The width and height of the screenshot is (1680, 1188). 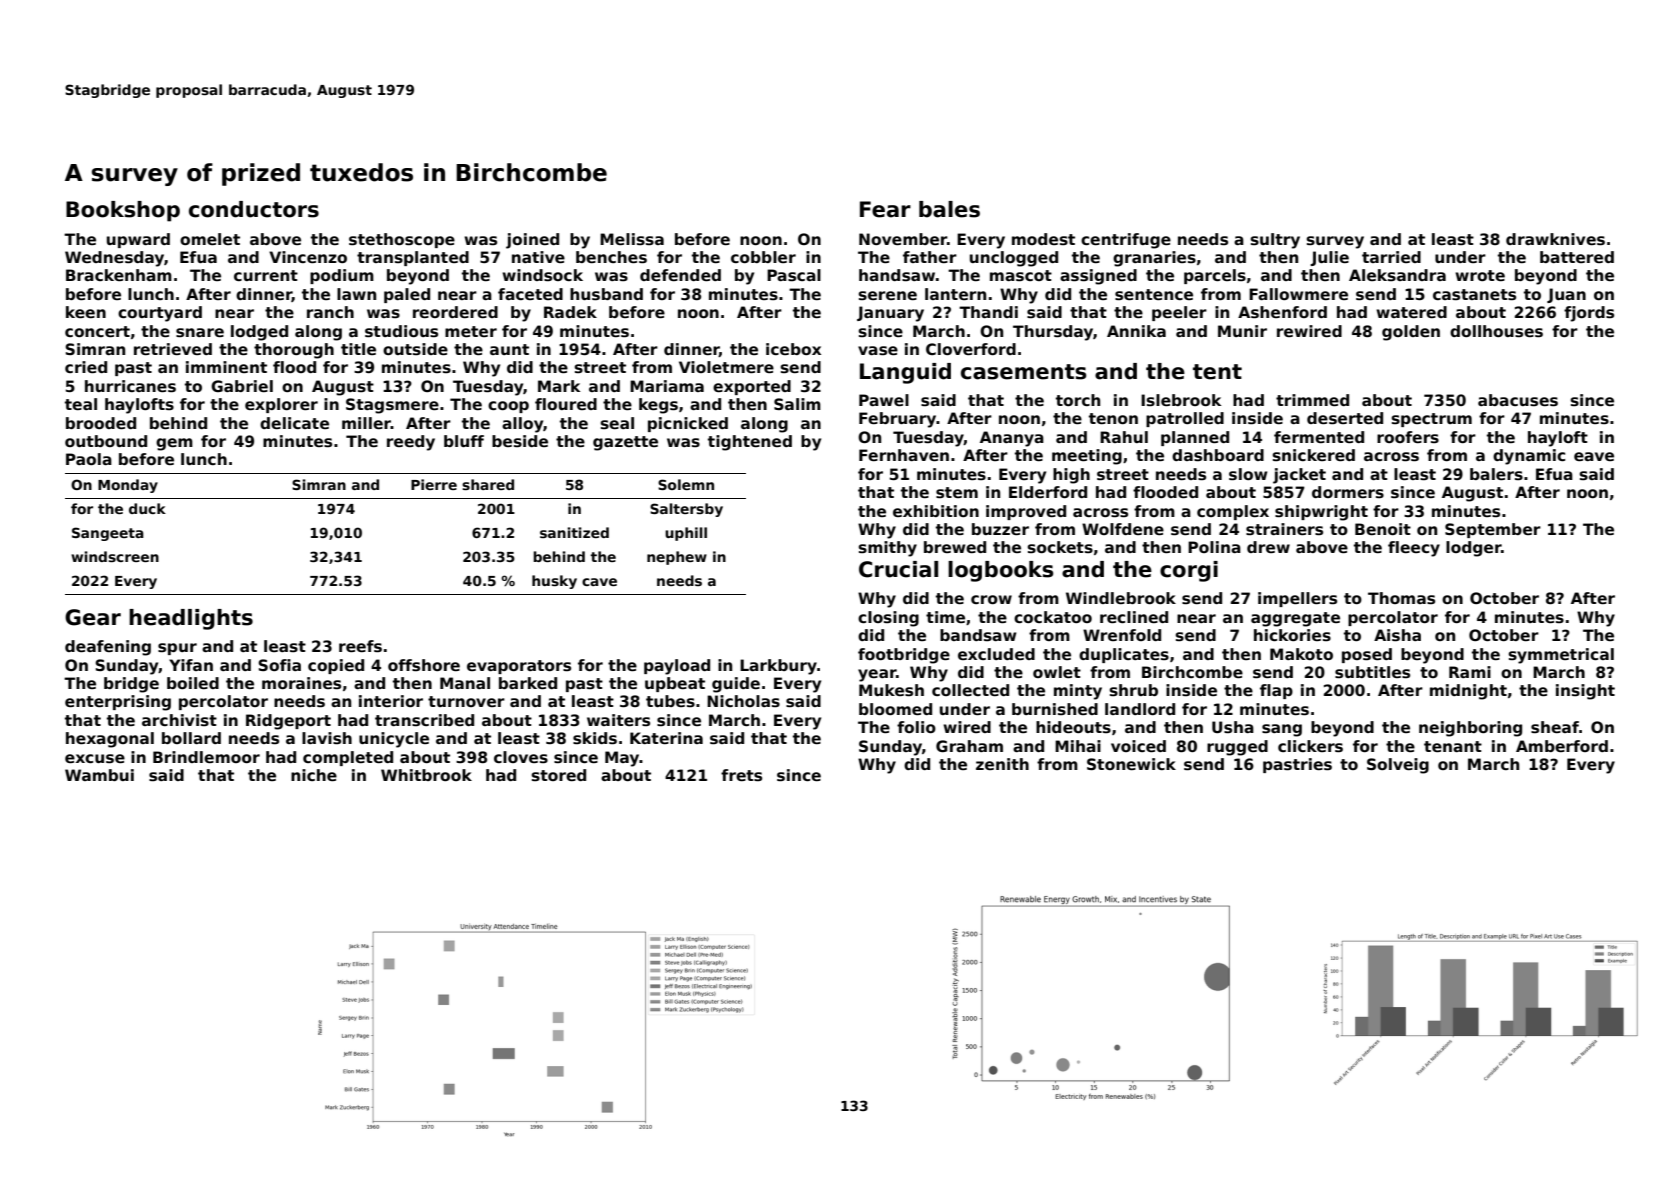 What do you see at coordinates (1561, 656) in the screenshot?
I see `symmetrical` at bounding box center [1561, 656].
